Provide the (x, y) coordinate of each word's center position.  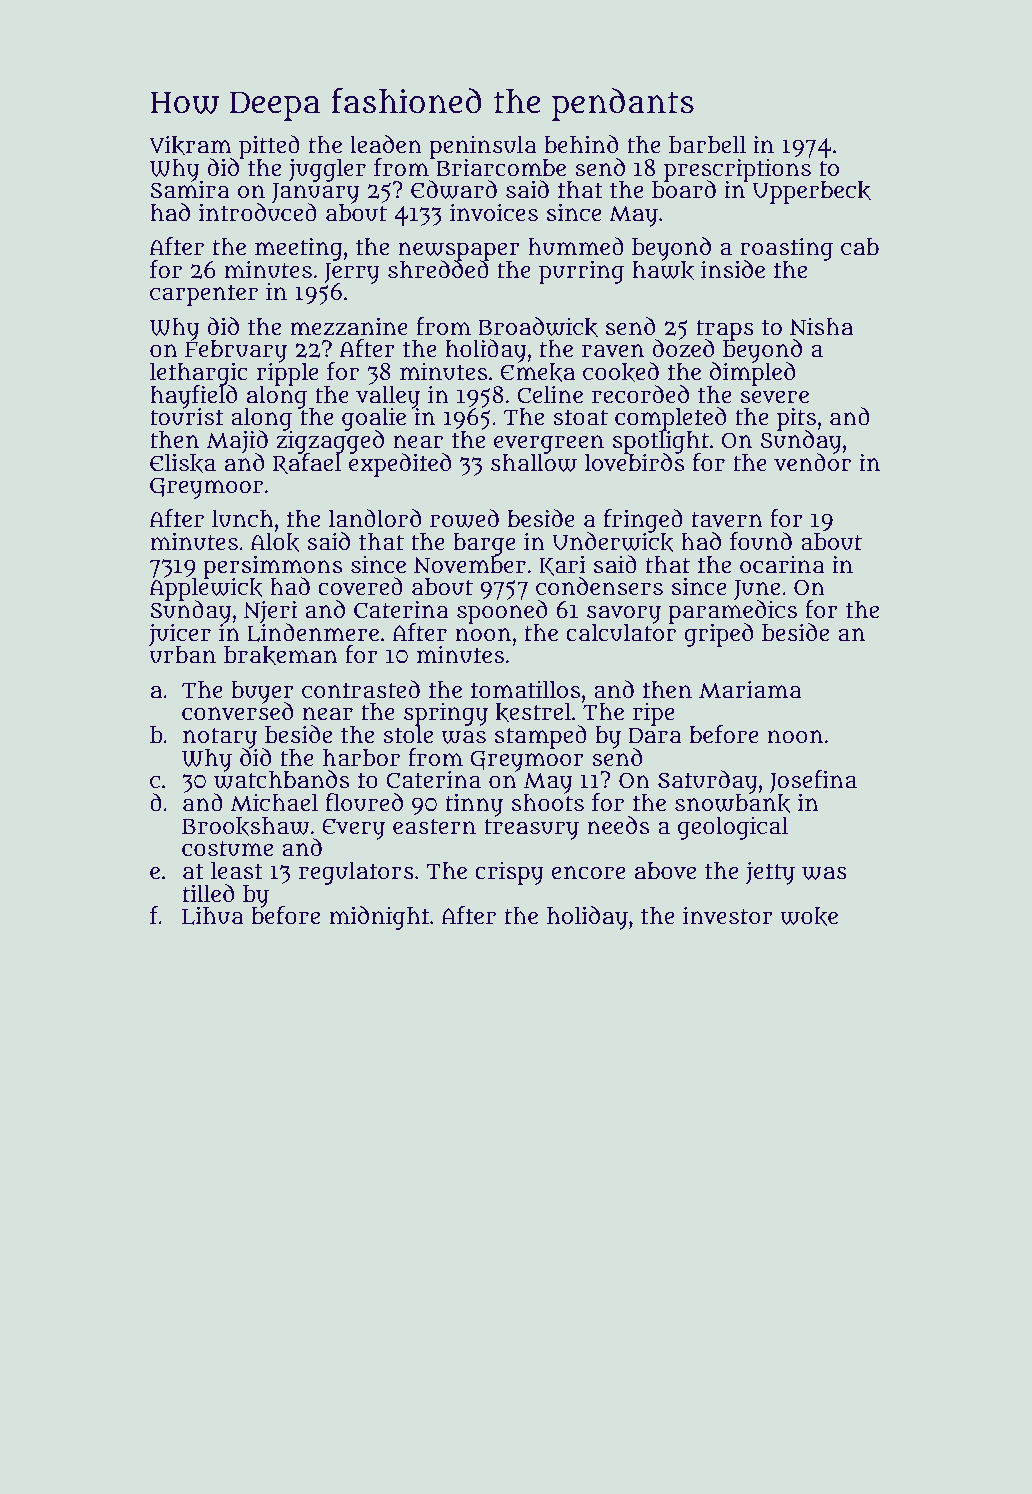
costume (227, 849)
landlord (375, 518)
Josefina (813, 782)
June (757, 590)
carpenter (204, 295)
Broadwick (538, 327)
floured (364, 802)
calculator (621, 633)
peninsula (483, 147)
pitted (269, 147)
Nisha (821, 327)
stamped (541, 737)
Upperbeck (812, 193)
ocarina (782, 564)
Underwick (613, 542)
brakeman (281, 655)
